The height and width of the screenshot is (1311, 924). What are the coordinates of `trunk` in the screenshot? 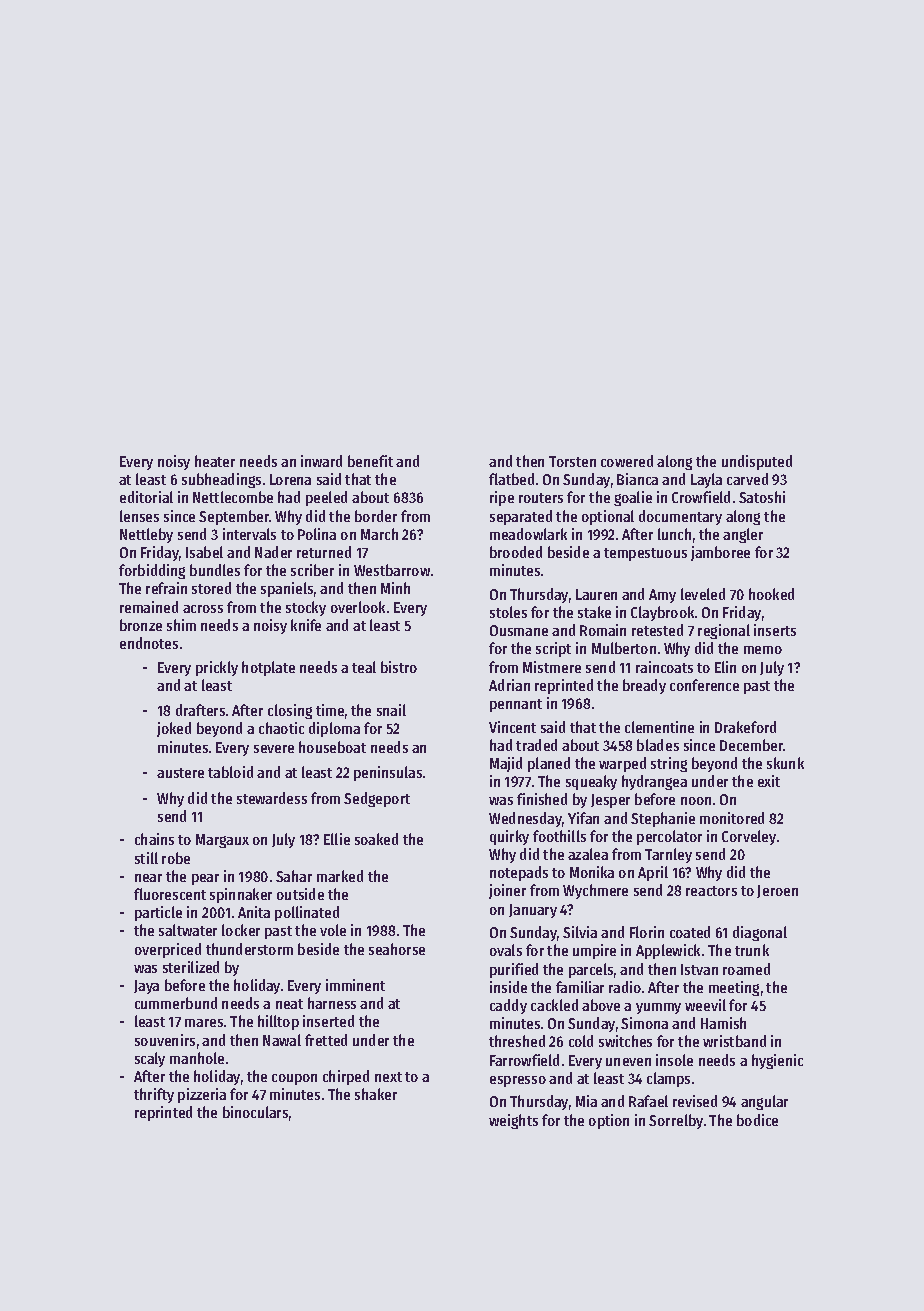 It's located at (752, 950).
